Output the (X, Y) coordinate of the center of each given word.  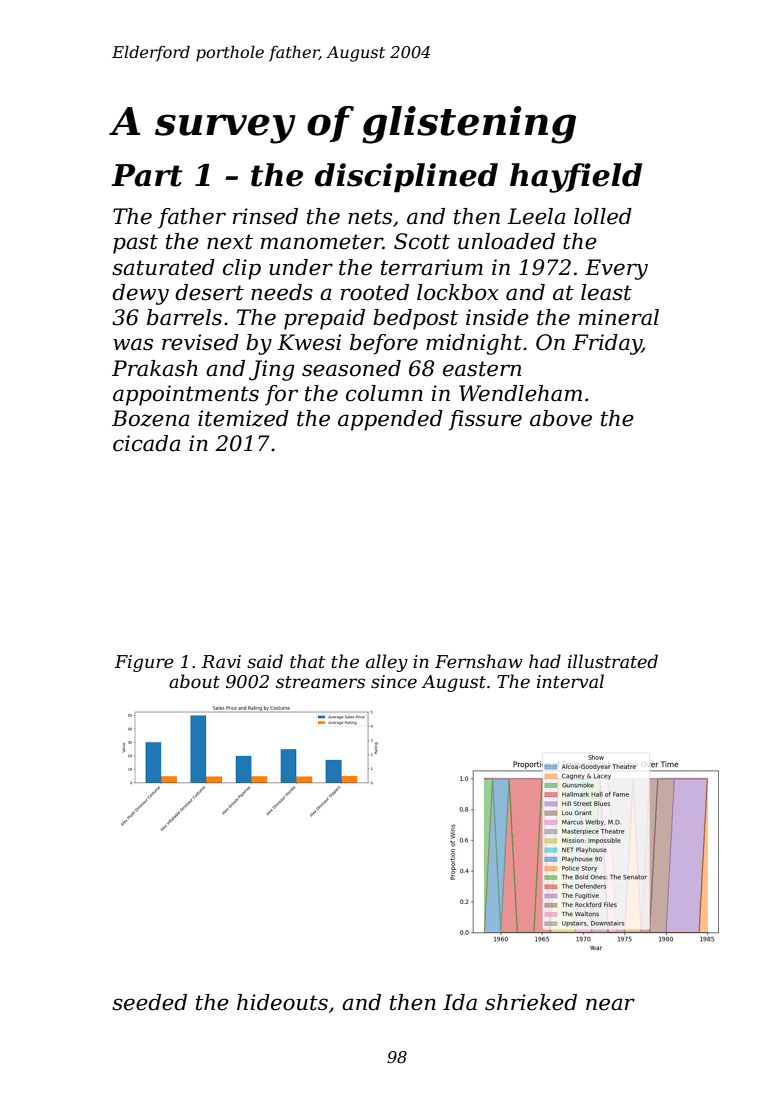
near (610, 1004)
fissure (485, 420)
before (384, 344)
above (561, 418)
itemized (243, 418)
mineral (619, 317)
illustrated (613, 661)
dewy (140, 294)
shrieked (531, 1002)
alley (387, 663)
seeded (149, 1002)
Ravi (221, 661)
